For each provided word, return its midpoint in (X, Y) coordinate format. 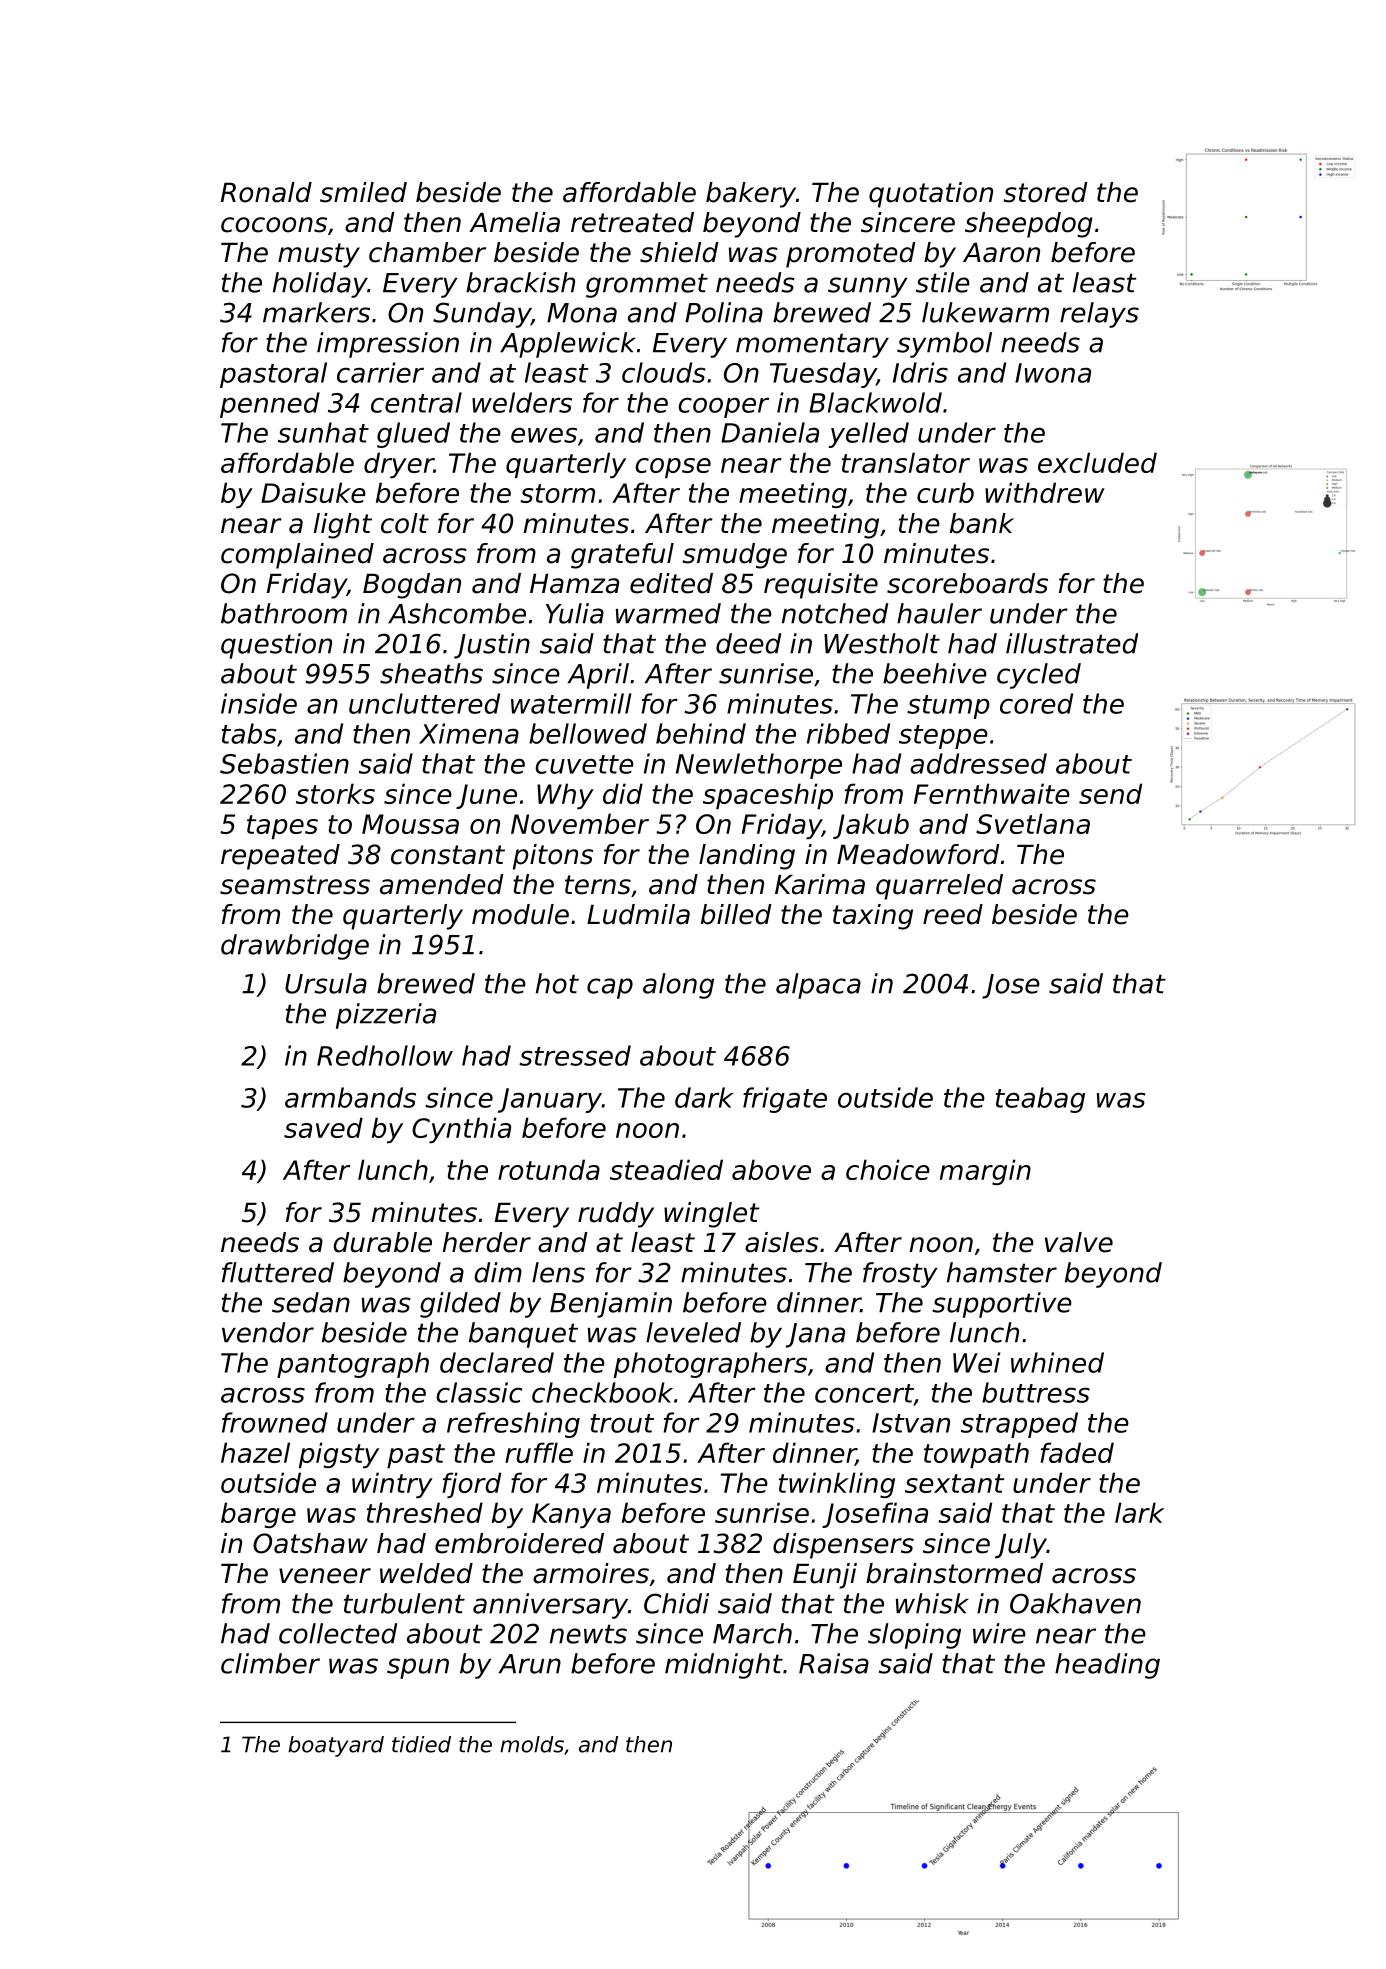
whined (1057, 1362)
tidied (421, 1744)
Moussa (410, 824)
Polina (724, 312)
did (623, 793)
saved (323, 1127)
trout (622, 1423)
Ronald (266, 192)
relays (1099, 315)
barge (258, 1515)
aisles (782, 1242)
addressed (978, 763)
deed (748, 643)
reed (953, 914)
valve (1079, 1242)
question (276, 646)
